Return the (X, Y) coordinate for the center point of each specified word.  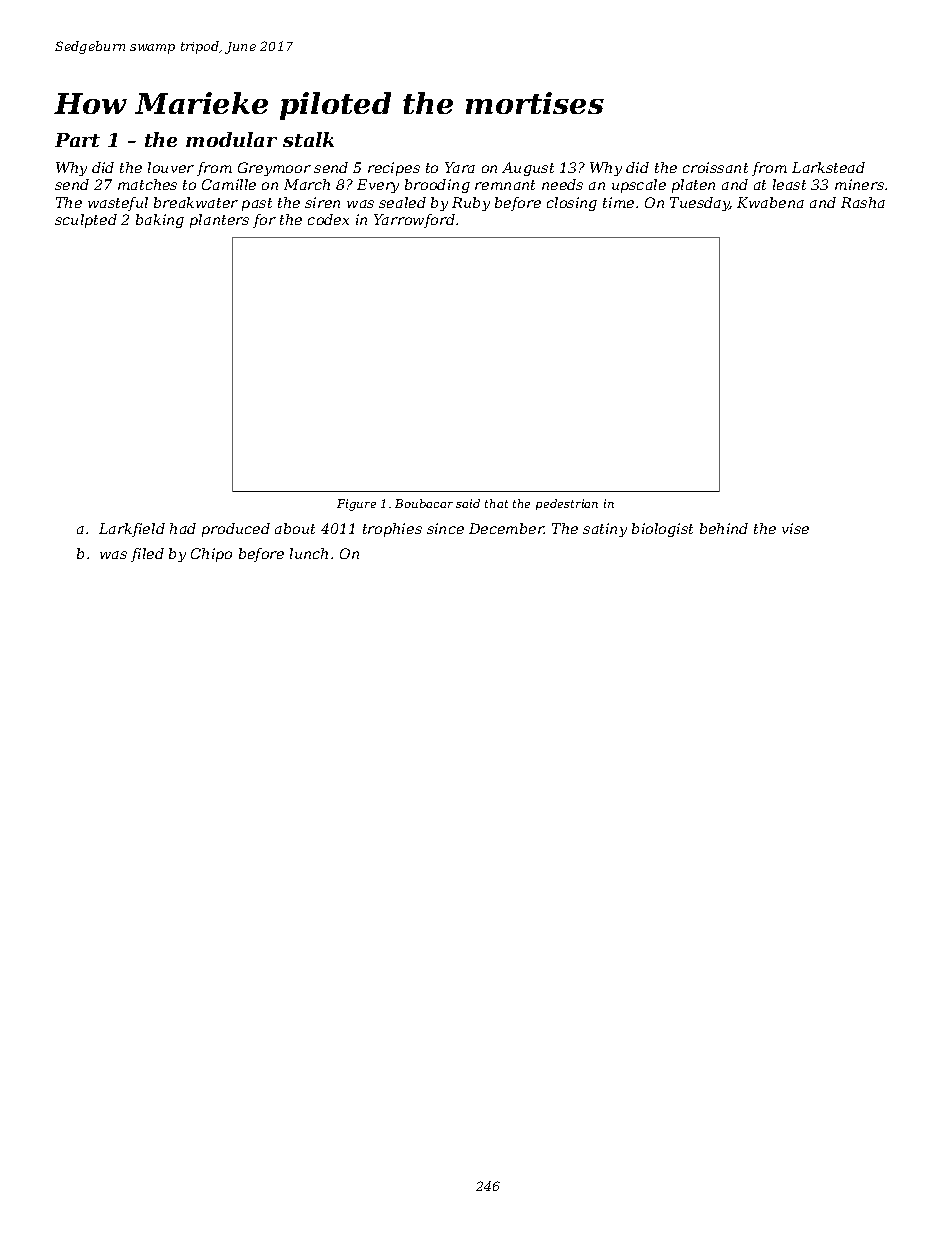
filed (147, 555)
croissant (715, 167)
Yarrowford (414, 221)
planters (219, 221)
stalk (308, 139)
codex (328, 219)
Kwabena (770, 202)
